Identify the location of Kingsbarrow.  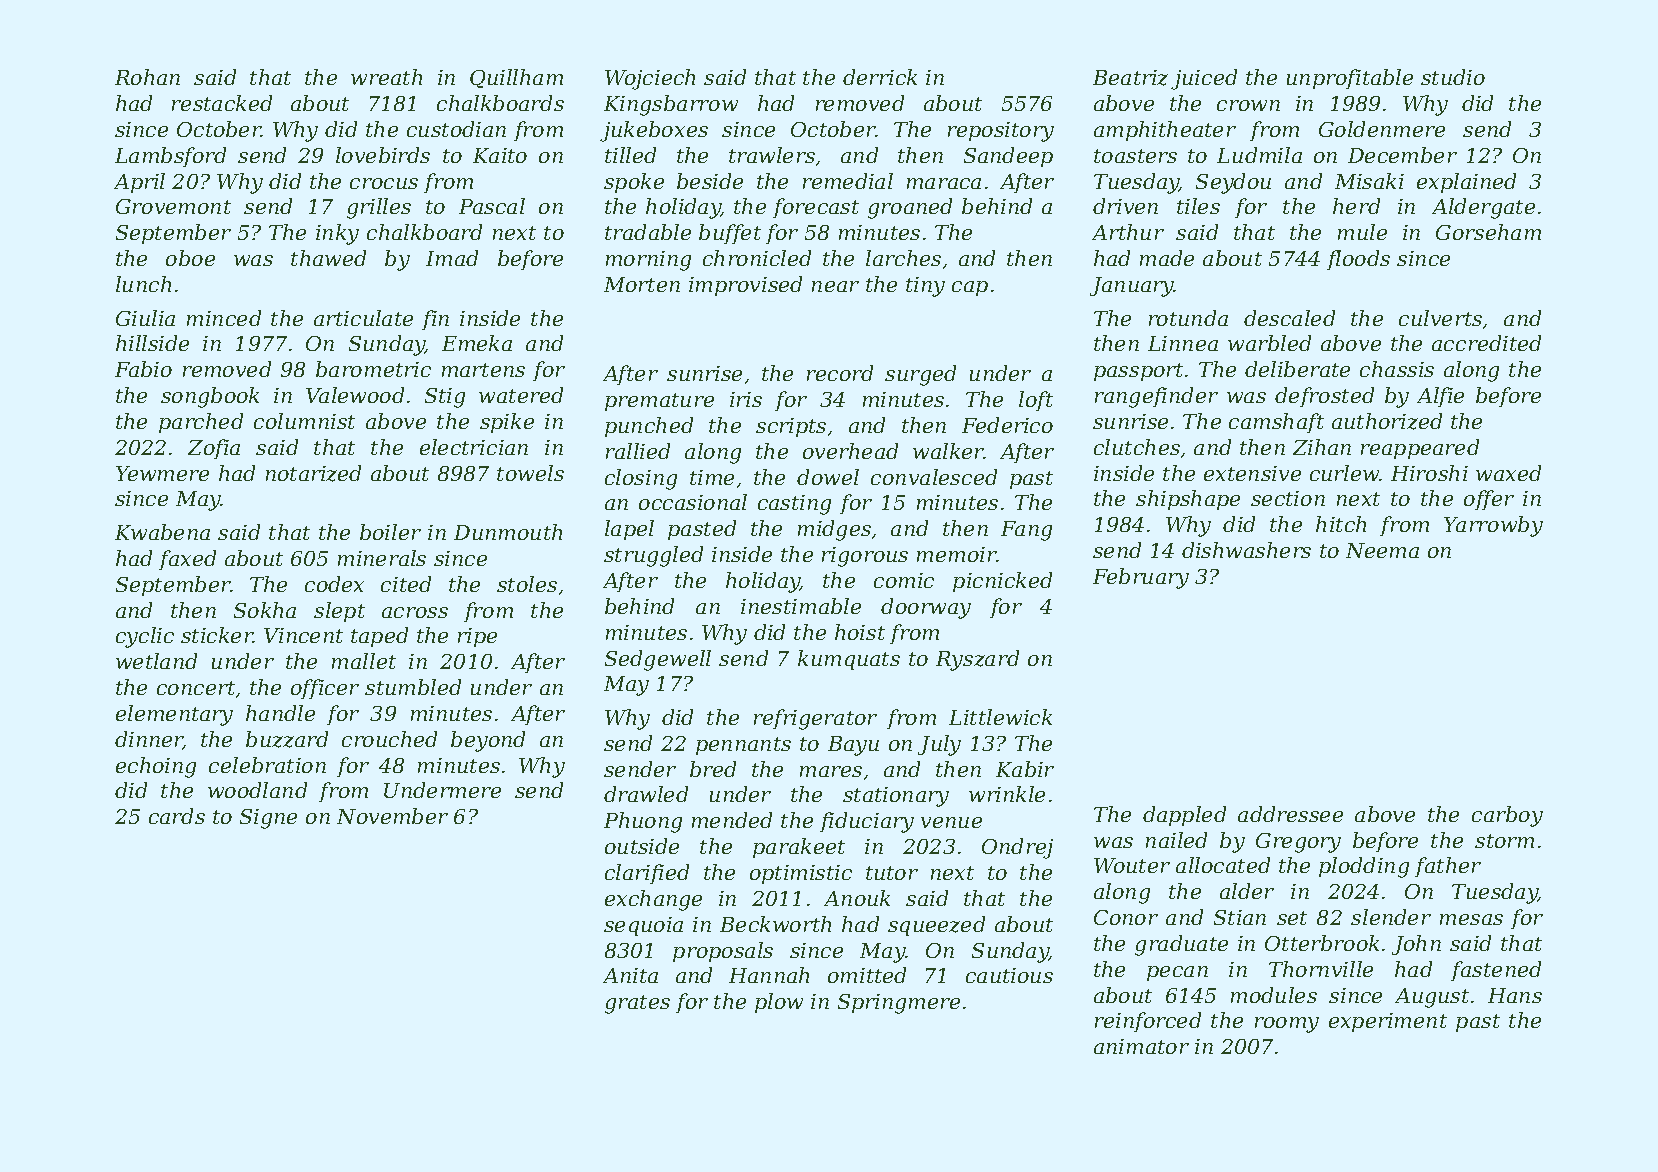
(671, 105).
